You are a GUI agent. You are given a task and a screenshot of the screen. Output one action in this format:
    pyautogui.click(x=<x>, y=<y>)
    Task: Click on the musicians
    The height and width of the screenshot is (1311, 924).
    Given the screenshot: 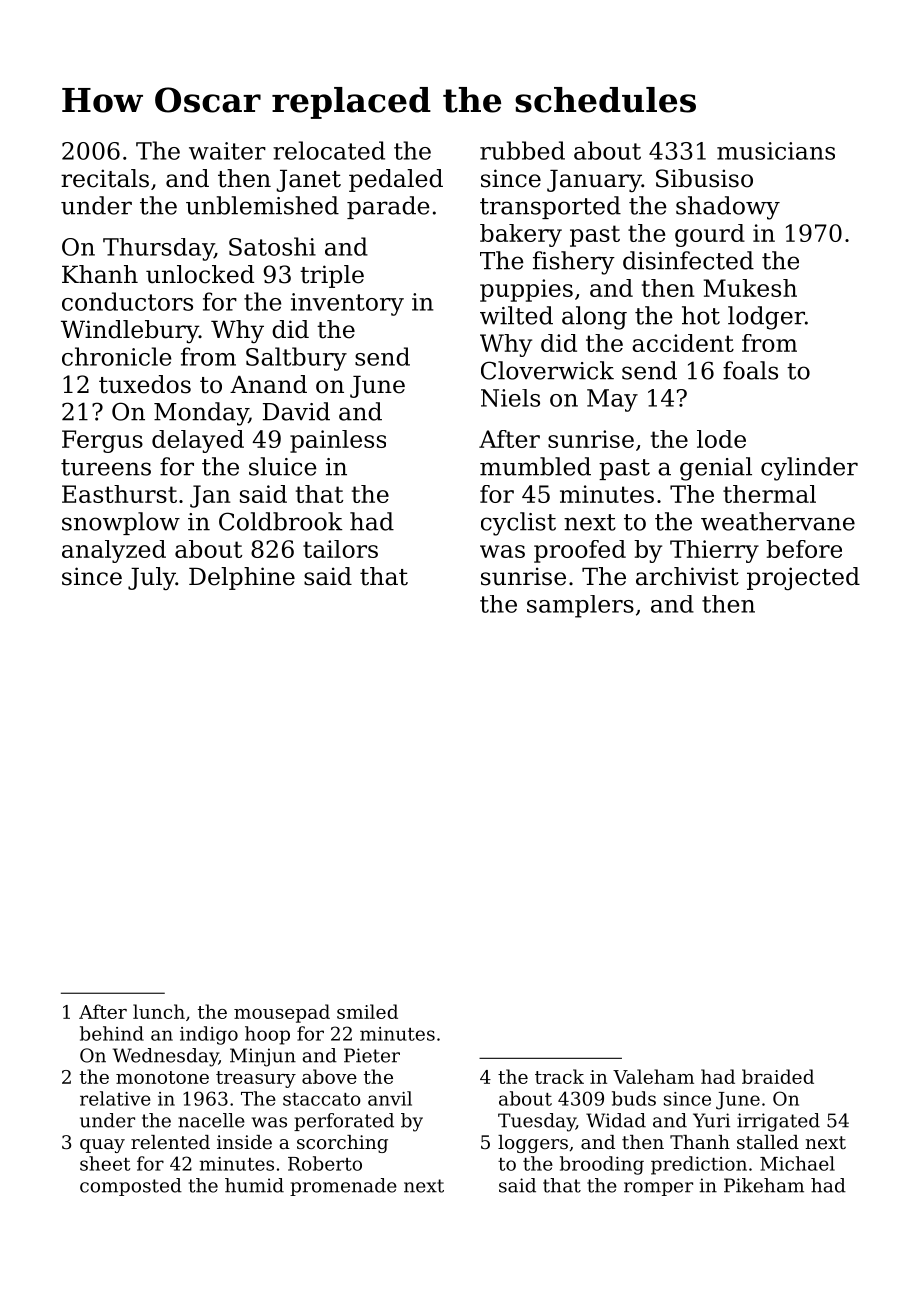 What is the action you would take?
    pyautogui.click(x=776, y=151)
